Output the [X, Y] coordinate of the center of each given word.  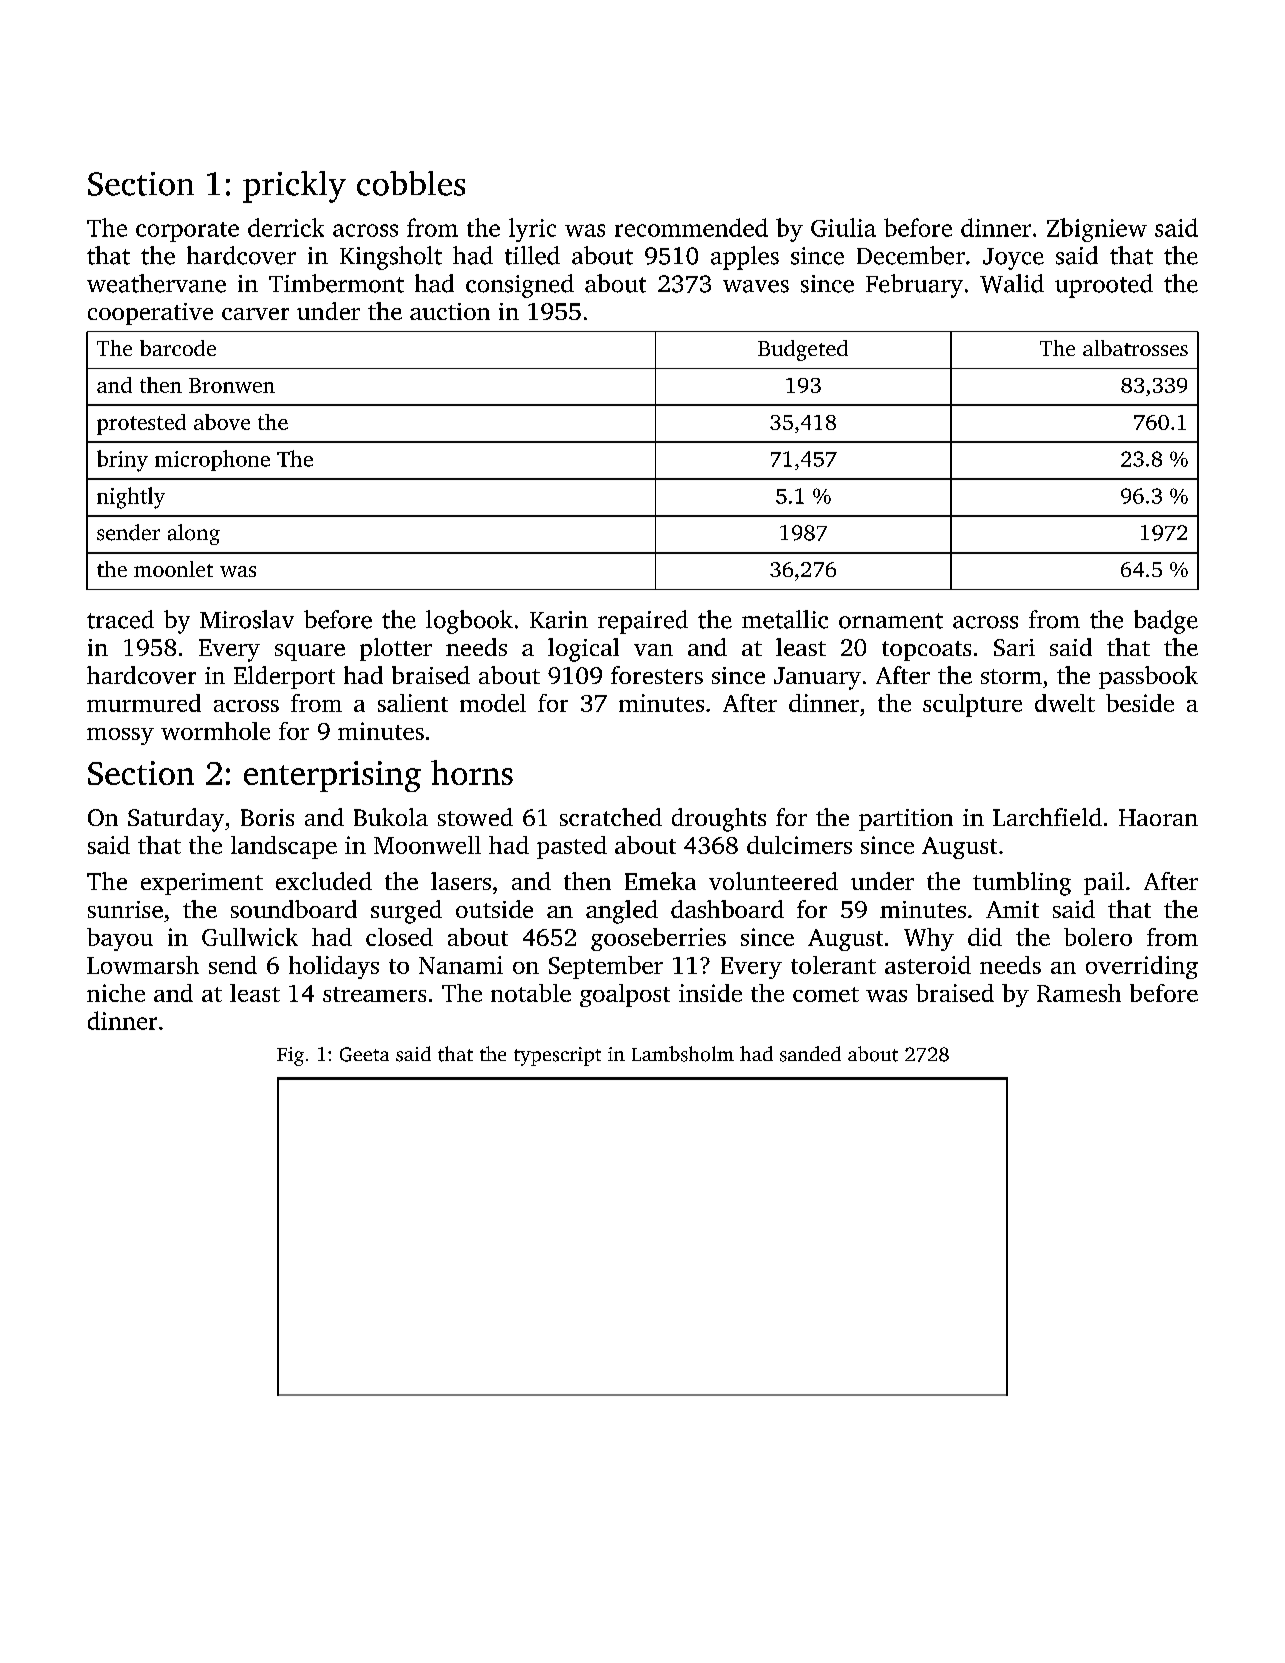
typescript [557, 1056]
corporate [187, 232]
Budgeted [803, 350]
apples [745, 258]
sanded [810, 1054]
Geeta [364, 1054]
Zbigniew [1097, 230]
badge [1166, 622]
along [194, 534]
